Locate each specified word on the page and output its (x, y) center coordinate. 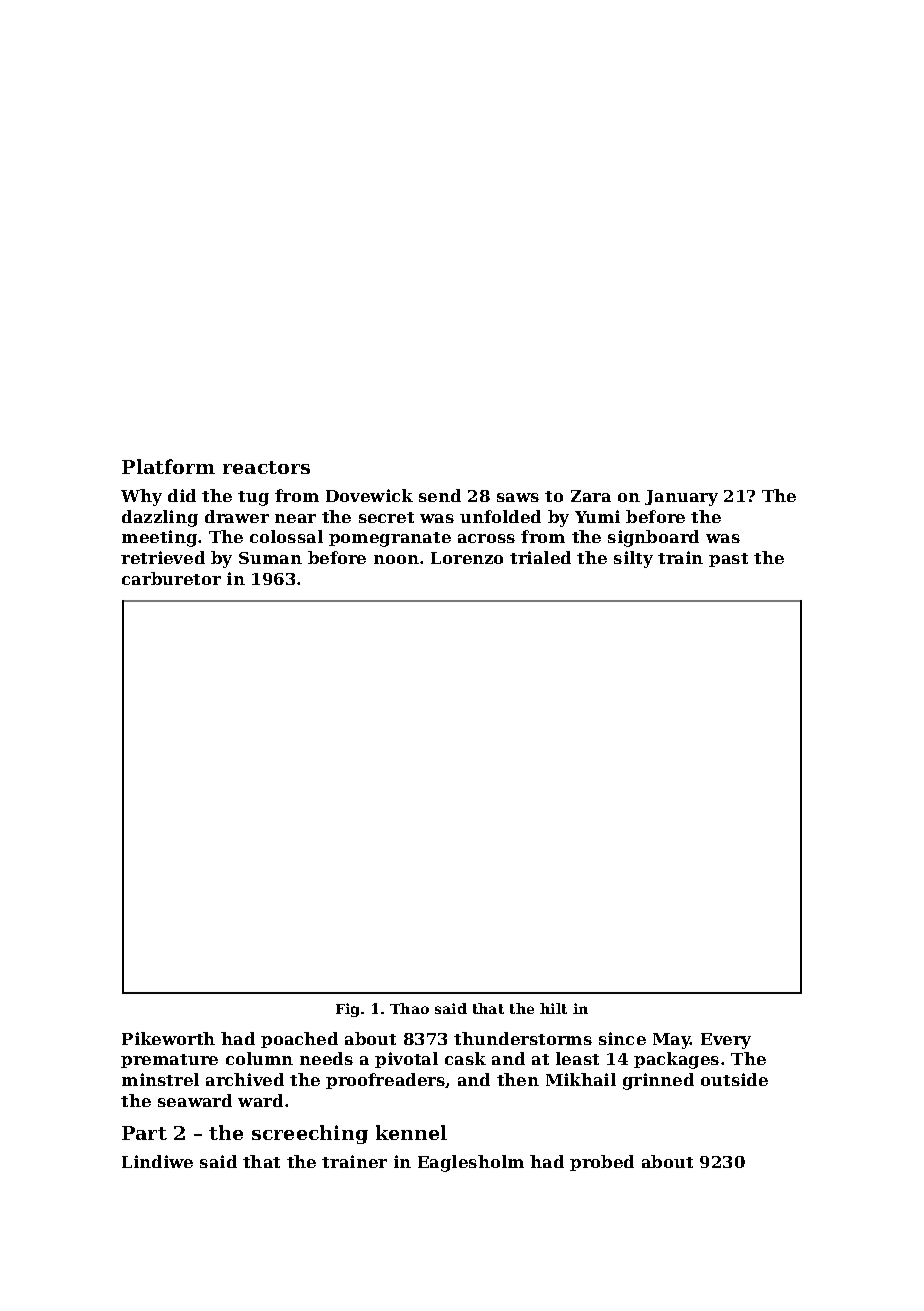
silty (633, 559)
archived (245, 1079)
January (681, 498)
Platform (168, 466)
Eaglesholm (471, 1163)
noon (396, 559)
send (440, 495)
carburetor (171, 578)
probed (602, 1163)
